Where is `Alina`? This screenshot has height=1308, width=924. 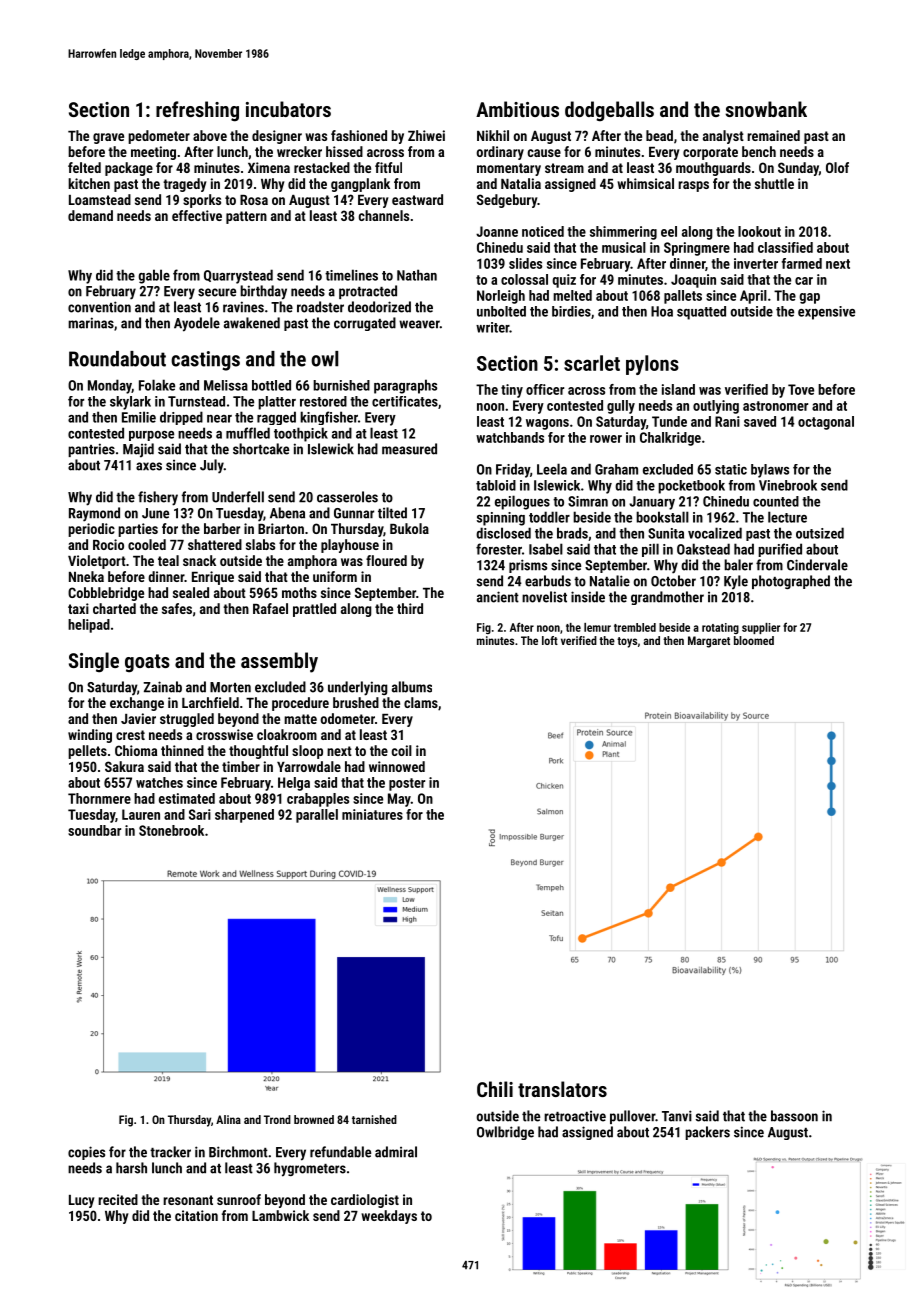 Alina is located at coordinates (228, 1119).
